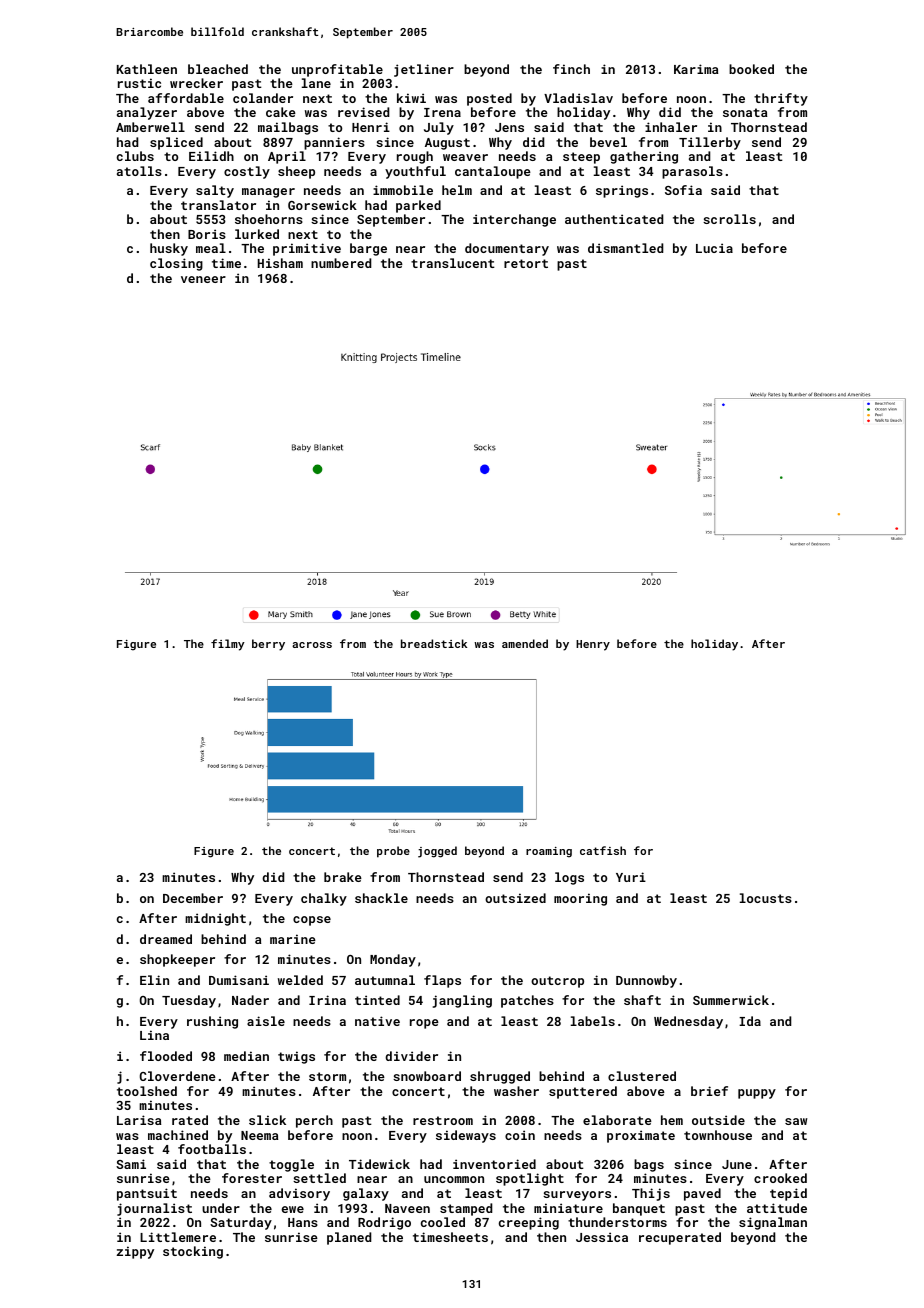 The height and width of the page is (1308, 924). Describe the element at coordinates (147, 69) in the page. I see `Kathleen` at that location.
